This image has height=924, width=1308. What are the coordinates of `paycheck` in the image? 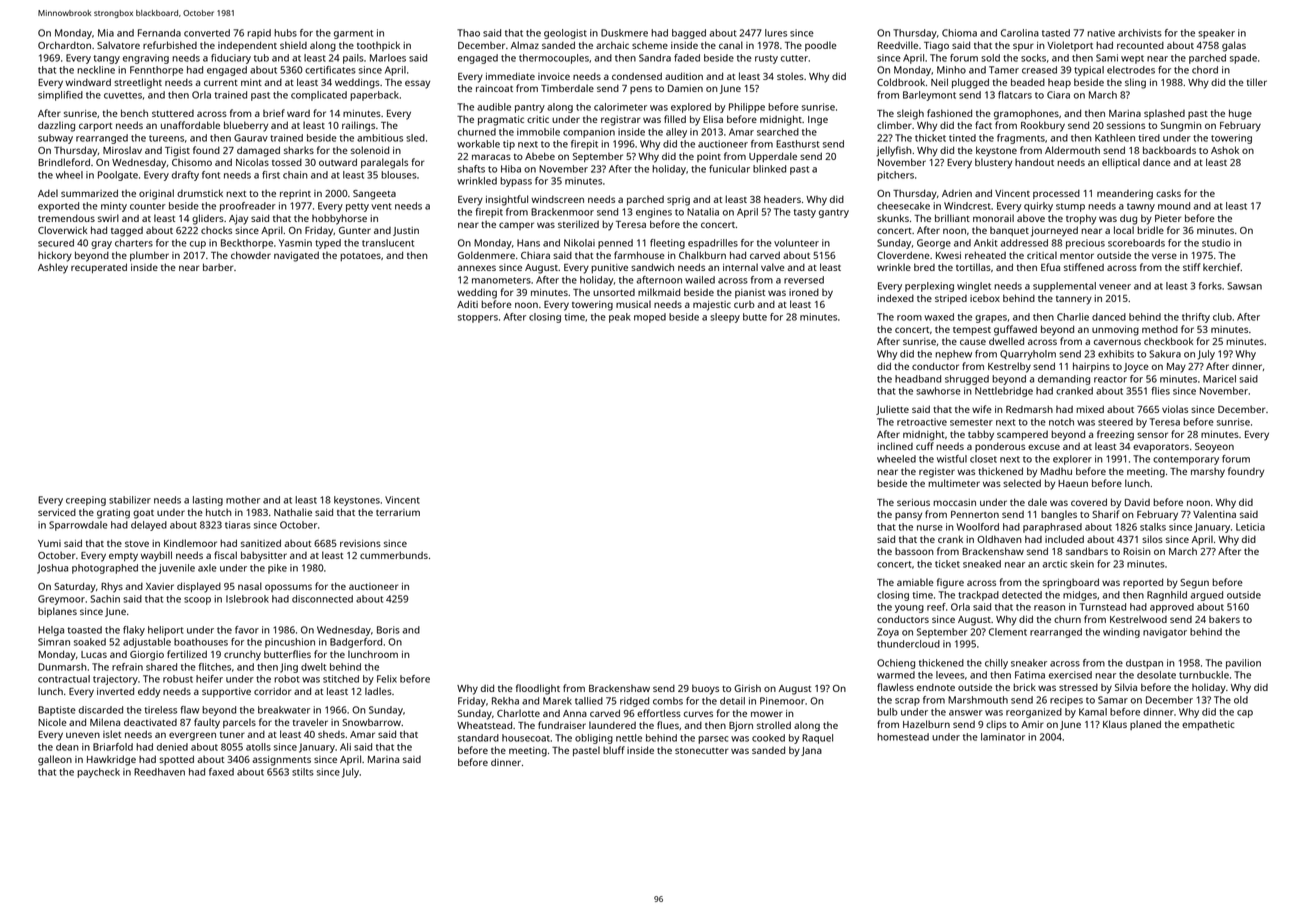 It's located at (98, 773).
